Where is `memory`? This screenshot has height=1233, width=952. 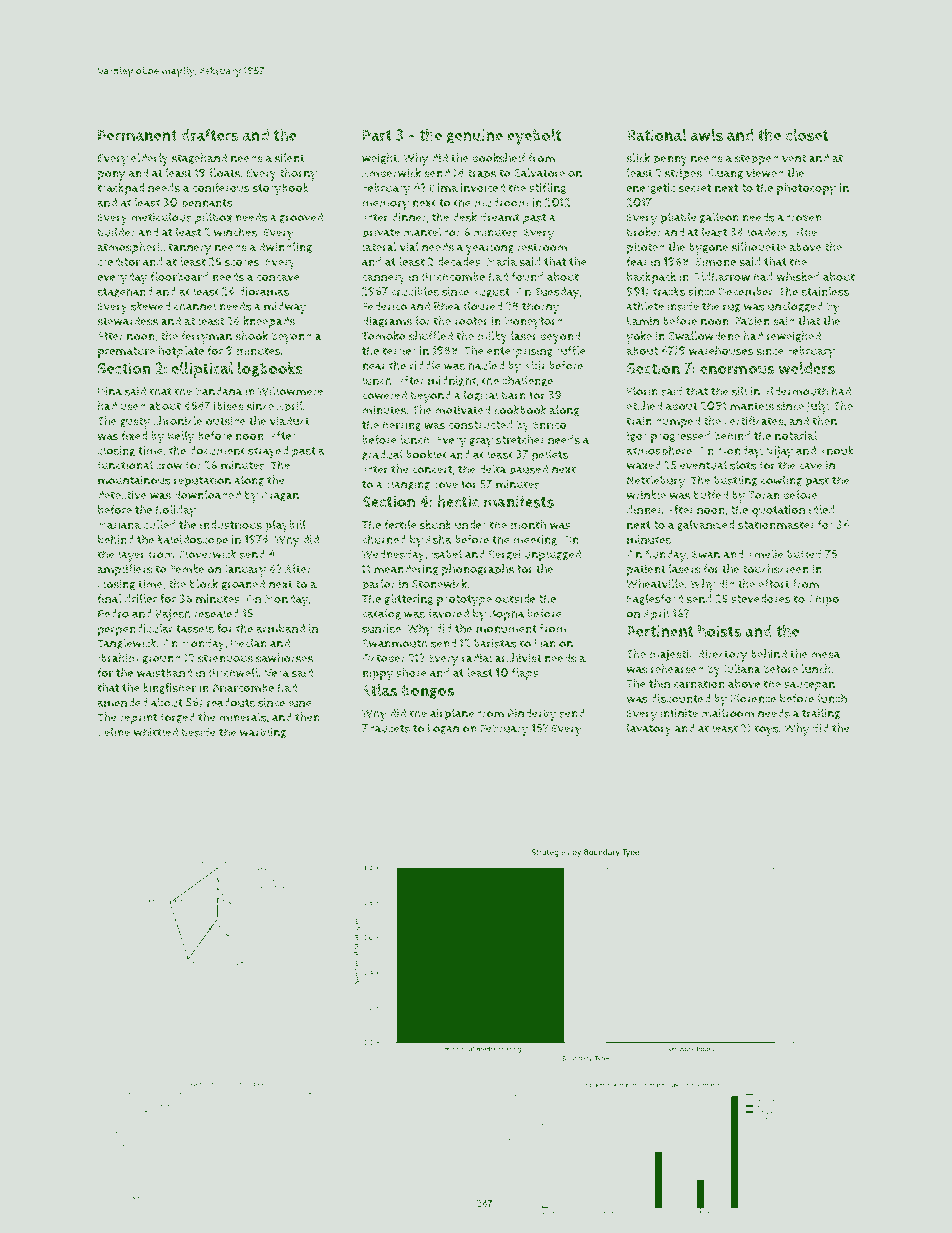
memory is located at coordinates (385, 205).
